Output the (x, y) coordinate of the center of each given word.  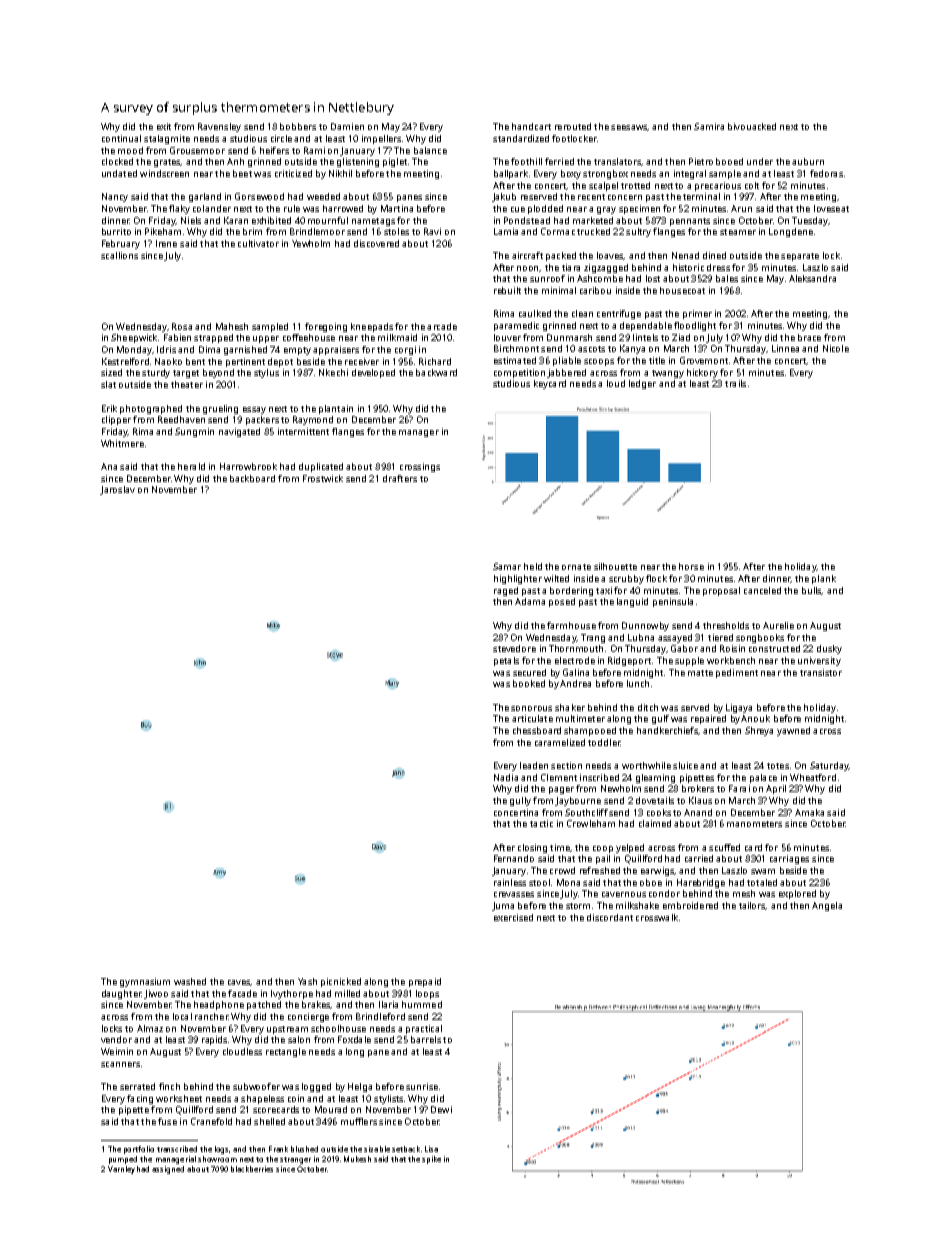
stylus (266, 373)
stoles (396, 231)
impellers (381, 139)
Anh (235, 161)
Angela (827, 906)
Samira (709, 126)
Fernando (514, 858)
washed (190, 981)
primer (697, 314)
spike (431, 1160)
